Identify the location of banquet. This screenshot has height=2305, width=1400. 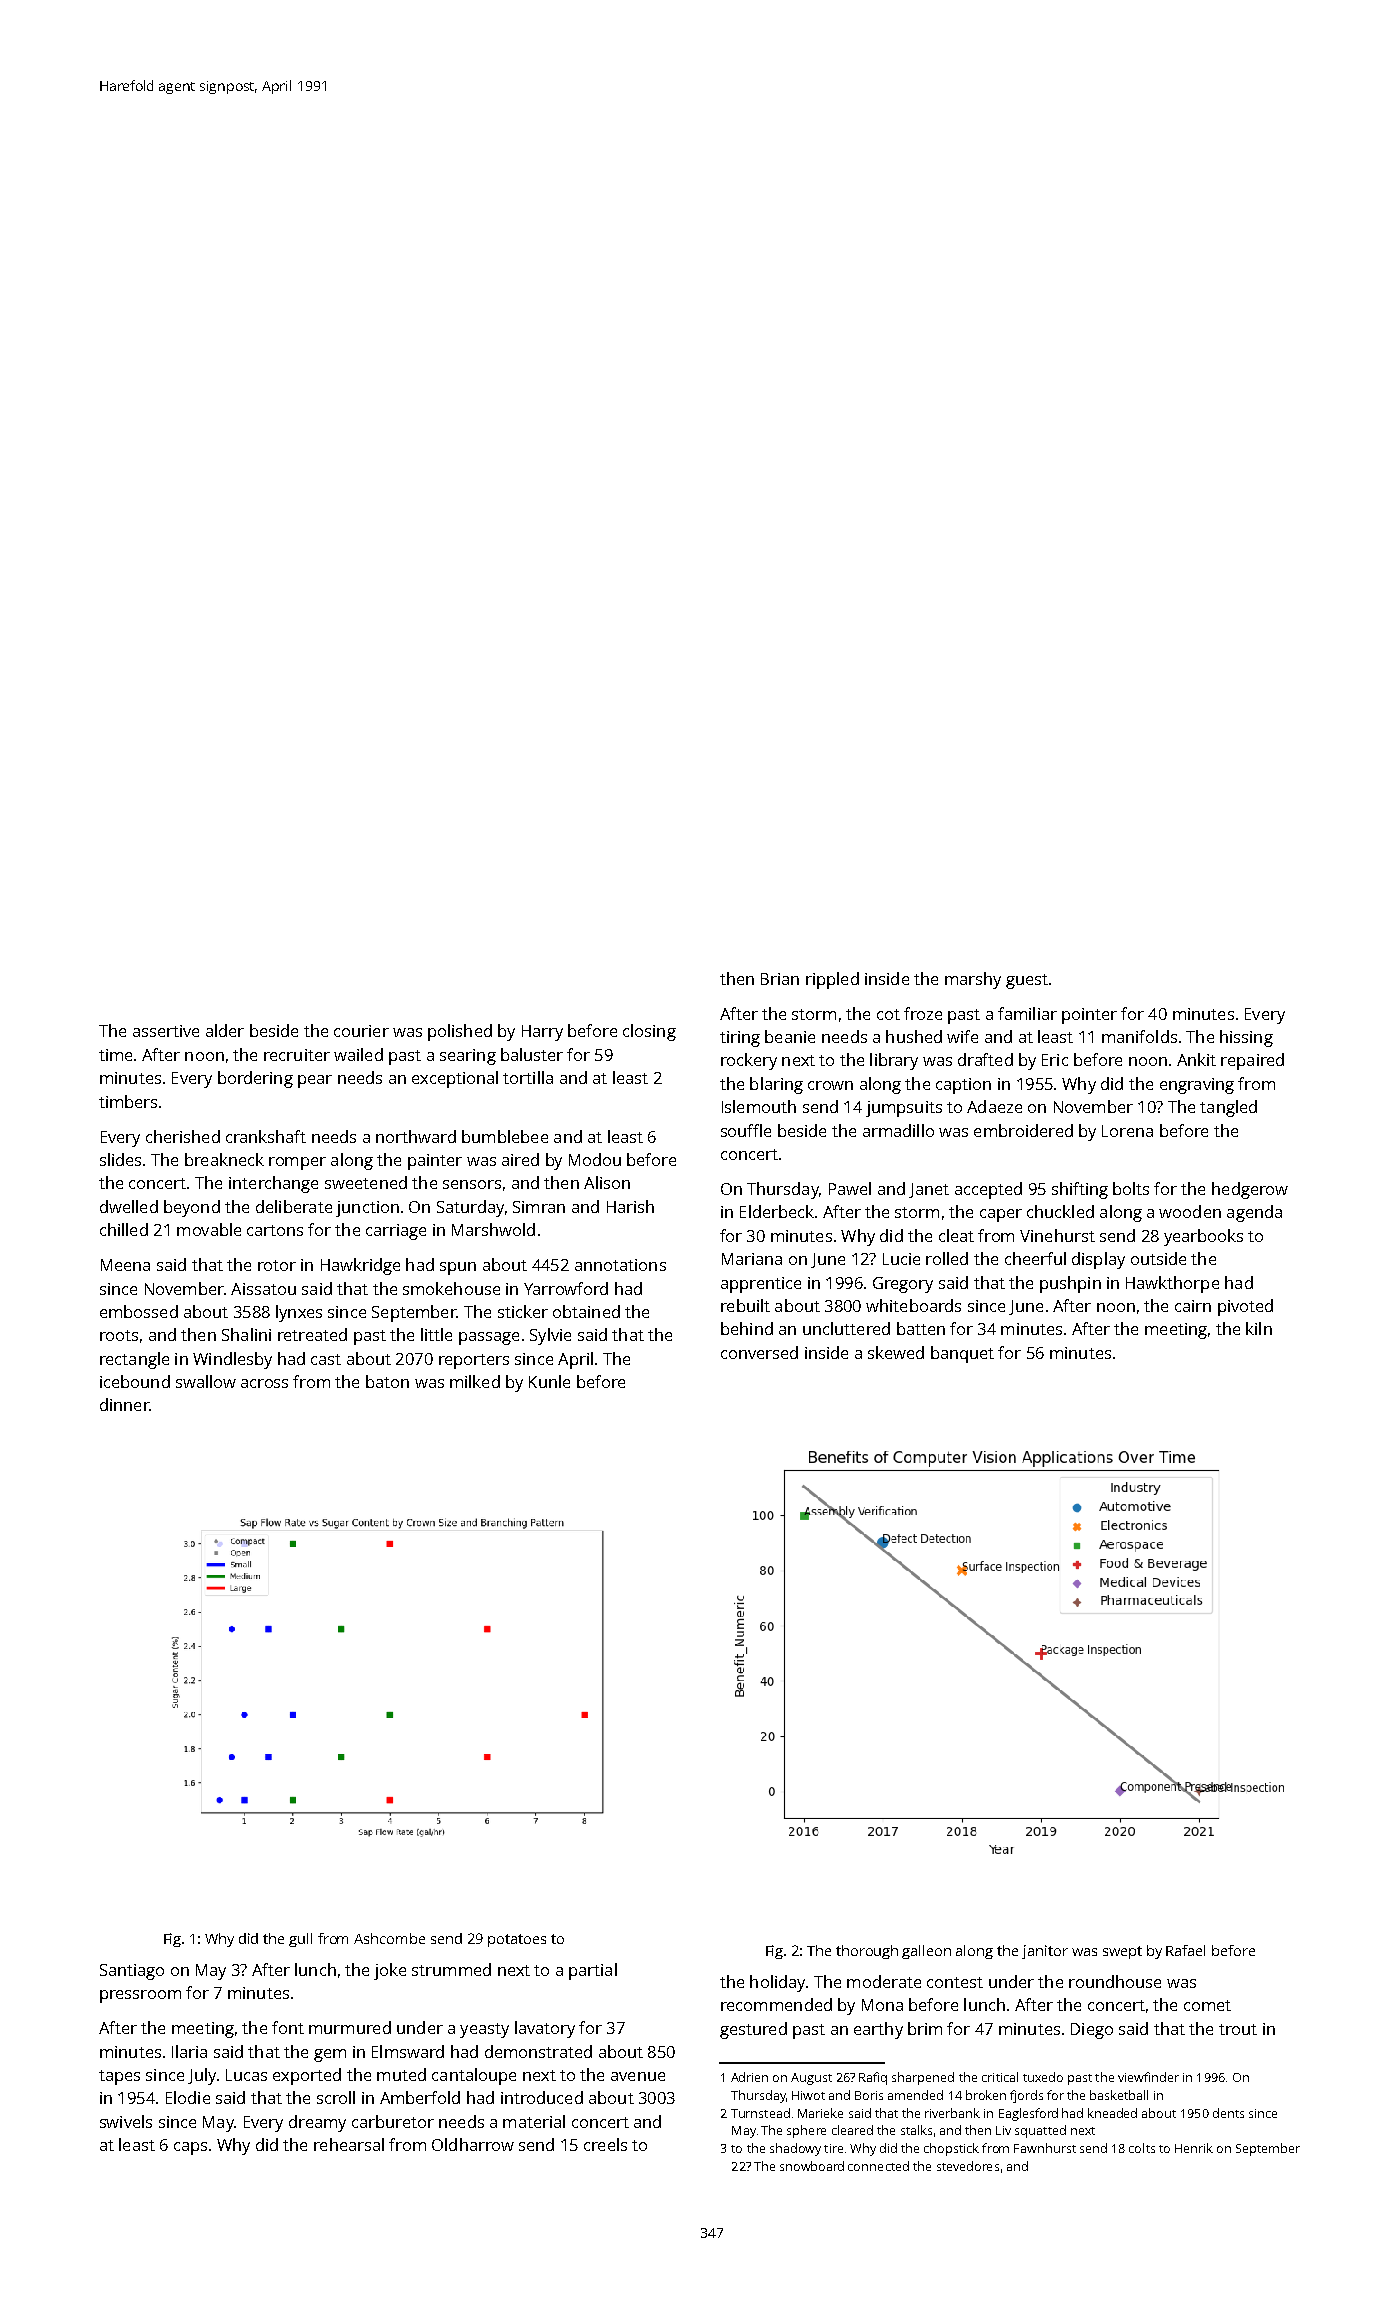
(962, 1354).
